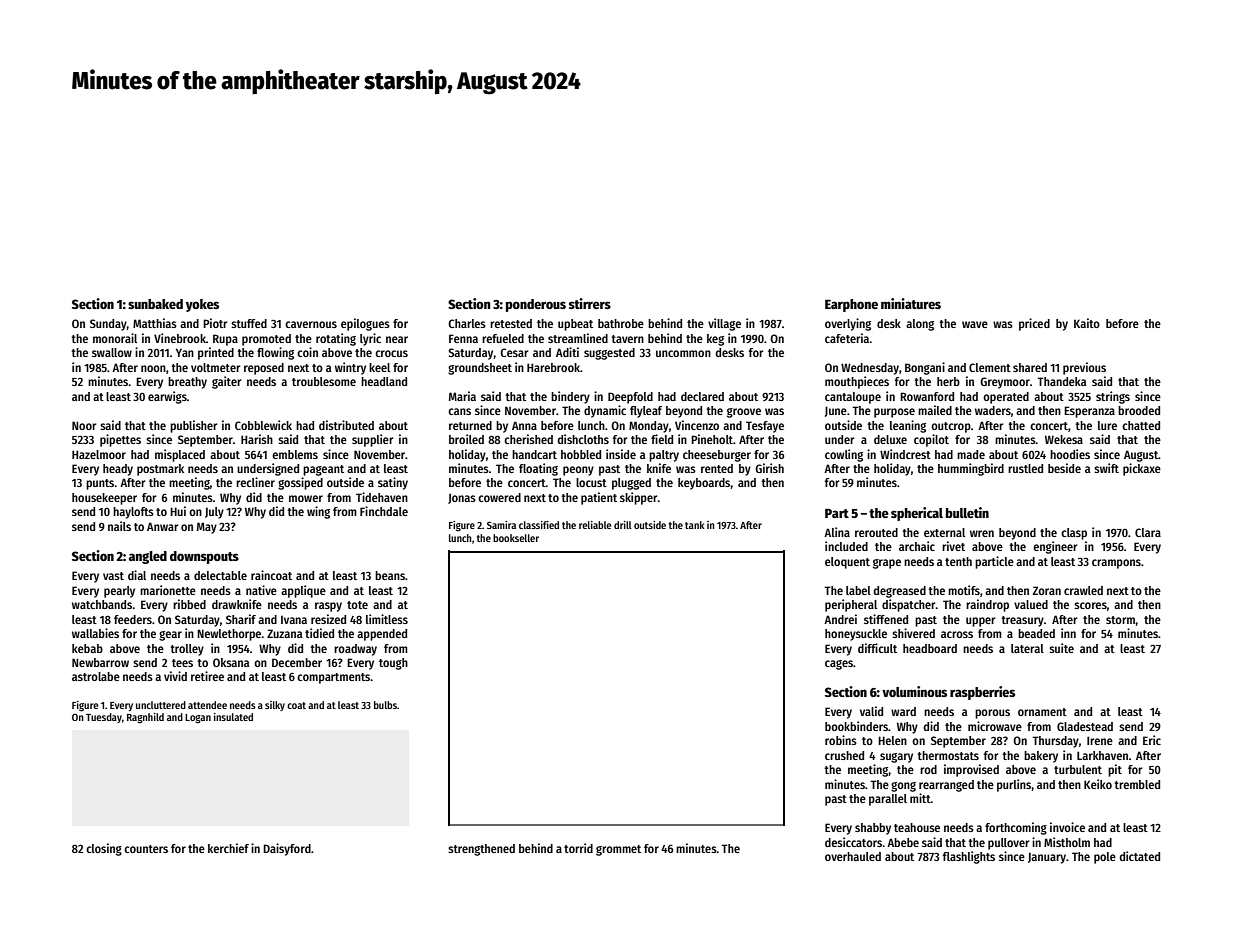  Describe the element at coordinates (198, 719) in the document. I see `Logan` at that location.
